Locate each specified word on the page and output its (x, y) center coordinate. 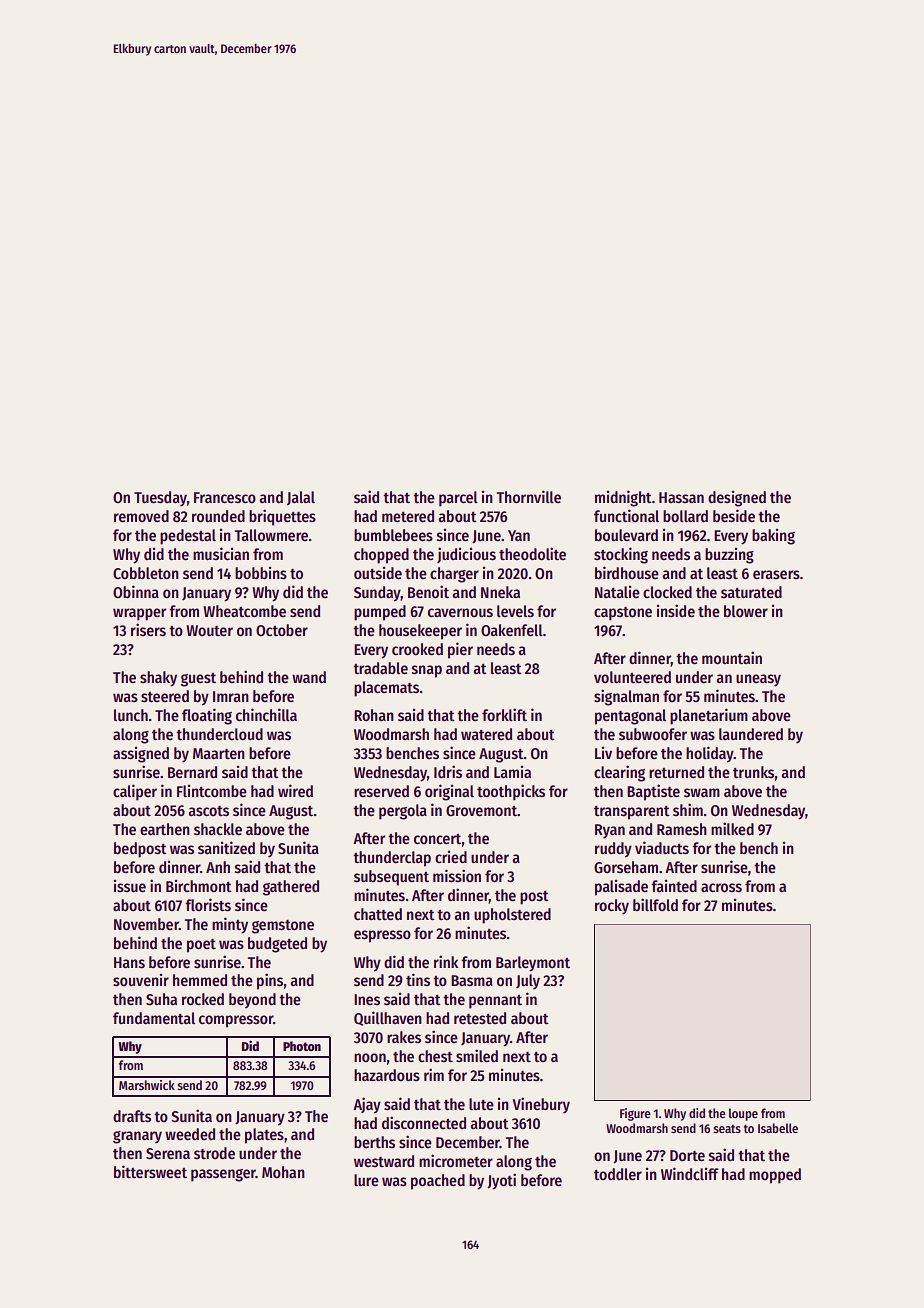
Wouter (209, 631)
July (528, 981)
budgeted (277, 945)
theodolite (532, 554)
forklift (504, 714)
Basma (472, 980)
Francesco (225, 497)
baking (773, 537)
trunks (753, 772)
